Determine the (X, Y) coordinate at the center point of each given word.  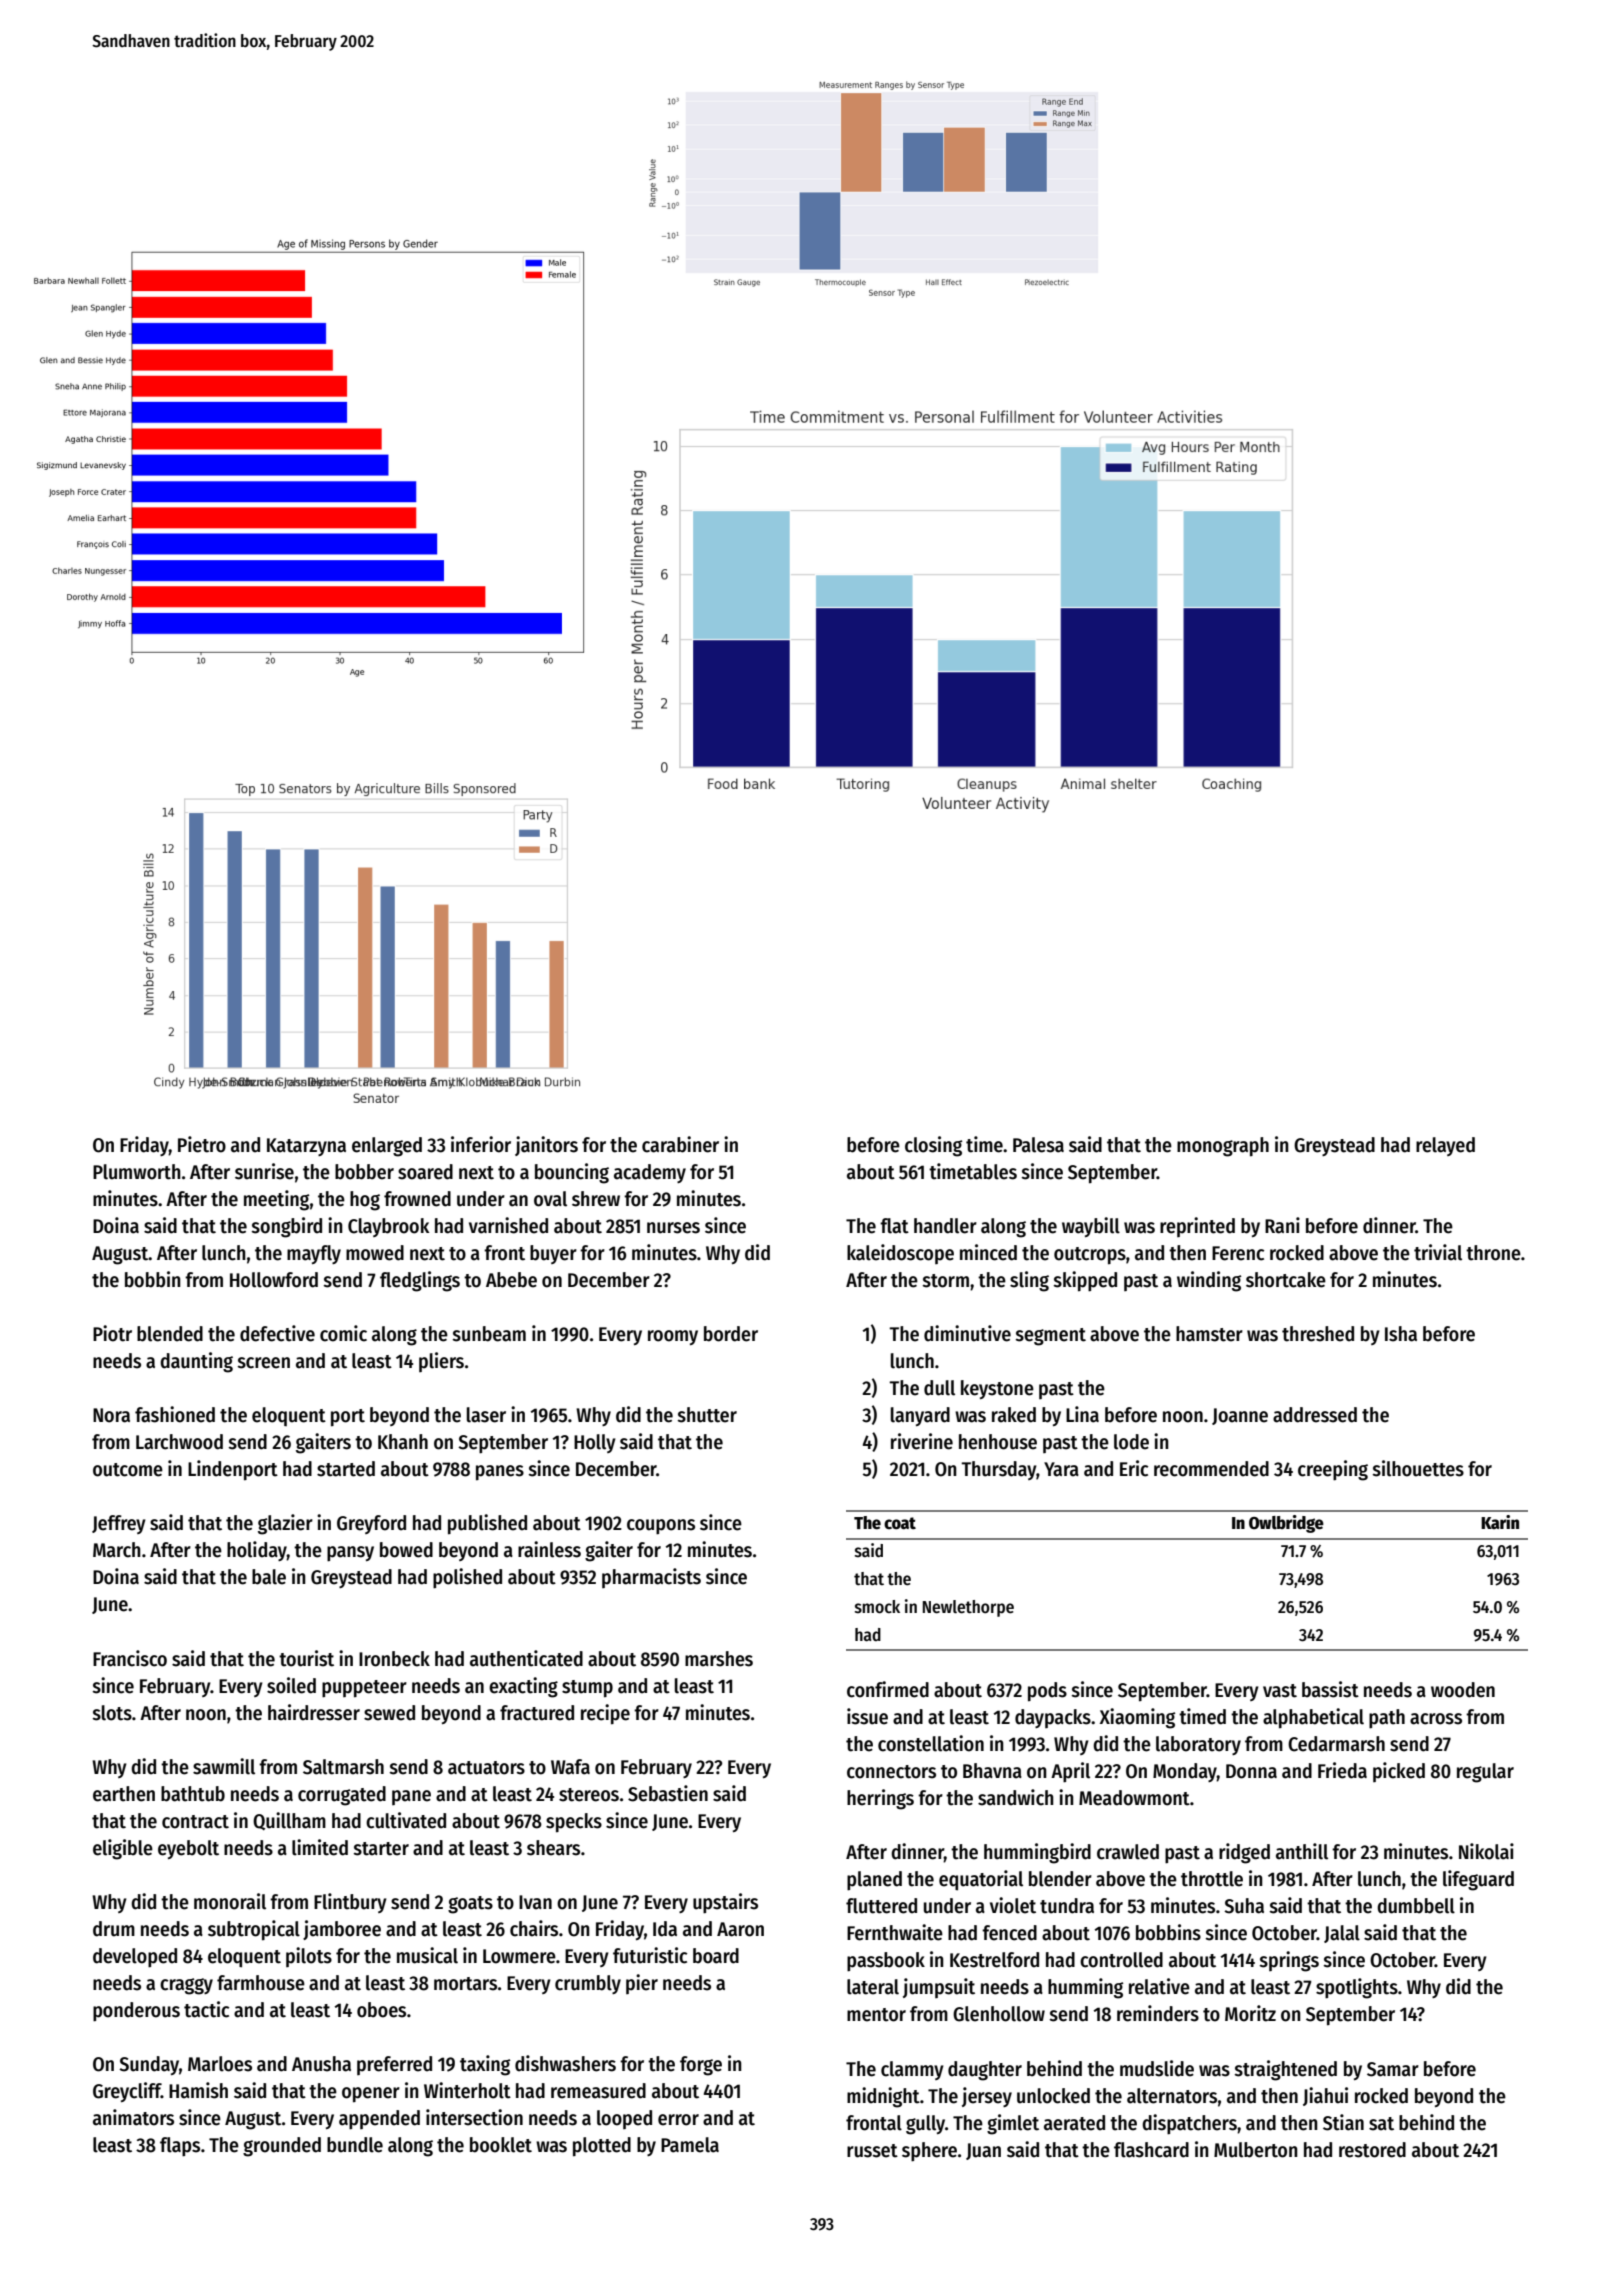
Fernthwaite (895, 1932)
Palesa (1038, 1145)
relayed (1445, 1146)
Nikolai (1486, 1851)
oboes (381, 2010)
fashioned (175, 1414)
